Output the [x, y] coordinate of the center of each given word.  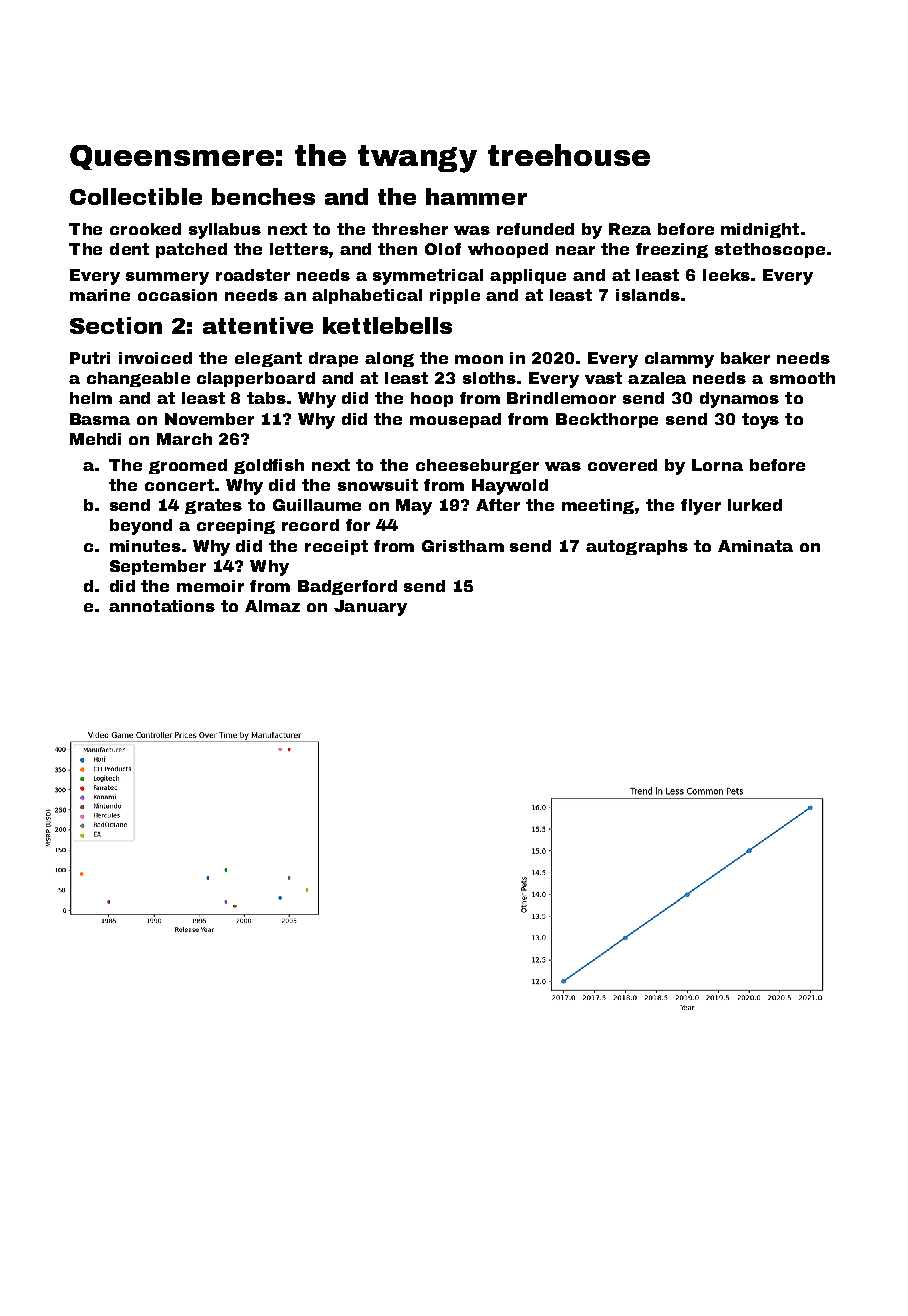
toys [760, 421]
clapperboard [256, 379]
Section [116, 325]
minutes [145, 546]
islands [648, 295]
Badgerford [347, 587]
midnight [760, 230]
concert [179, 485]
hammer [476, 196]
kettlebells [387, 325]
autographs [637, 547]
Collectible [136, 196]
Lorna [717, 465]
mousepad [455, 420]
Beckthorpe [607, 420]
